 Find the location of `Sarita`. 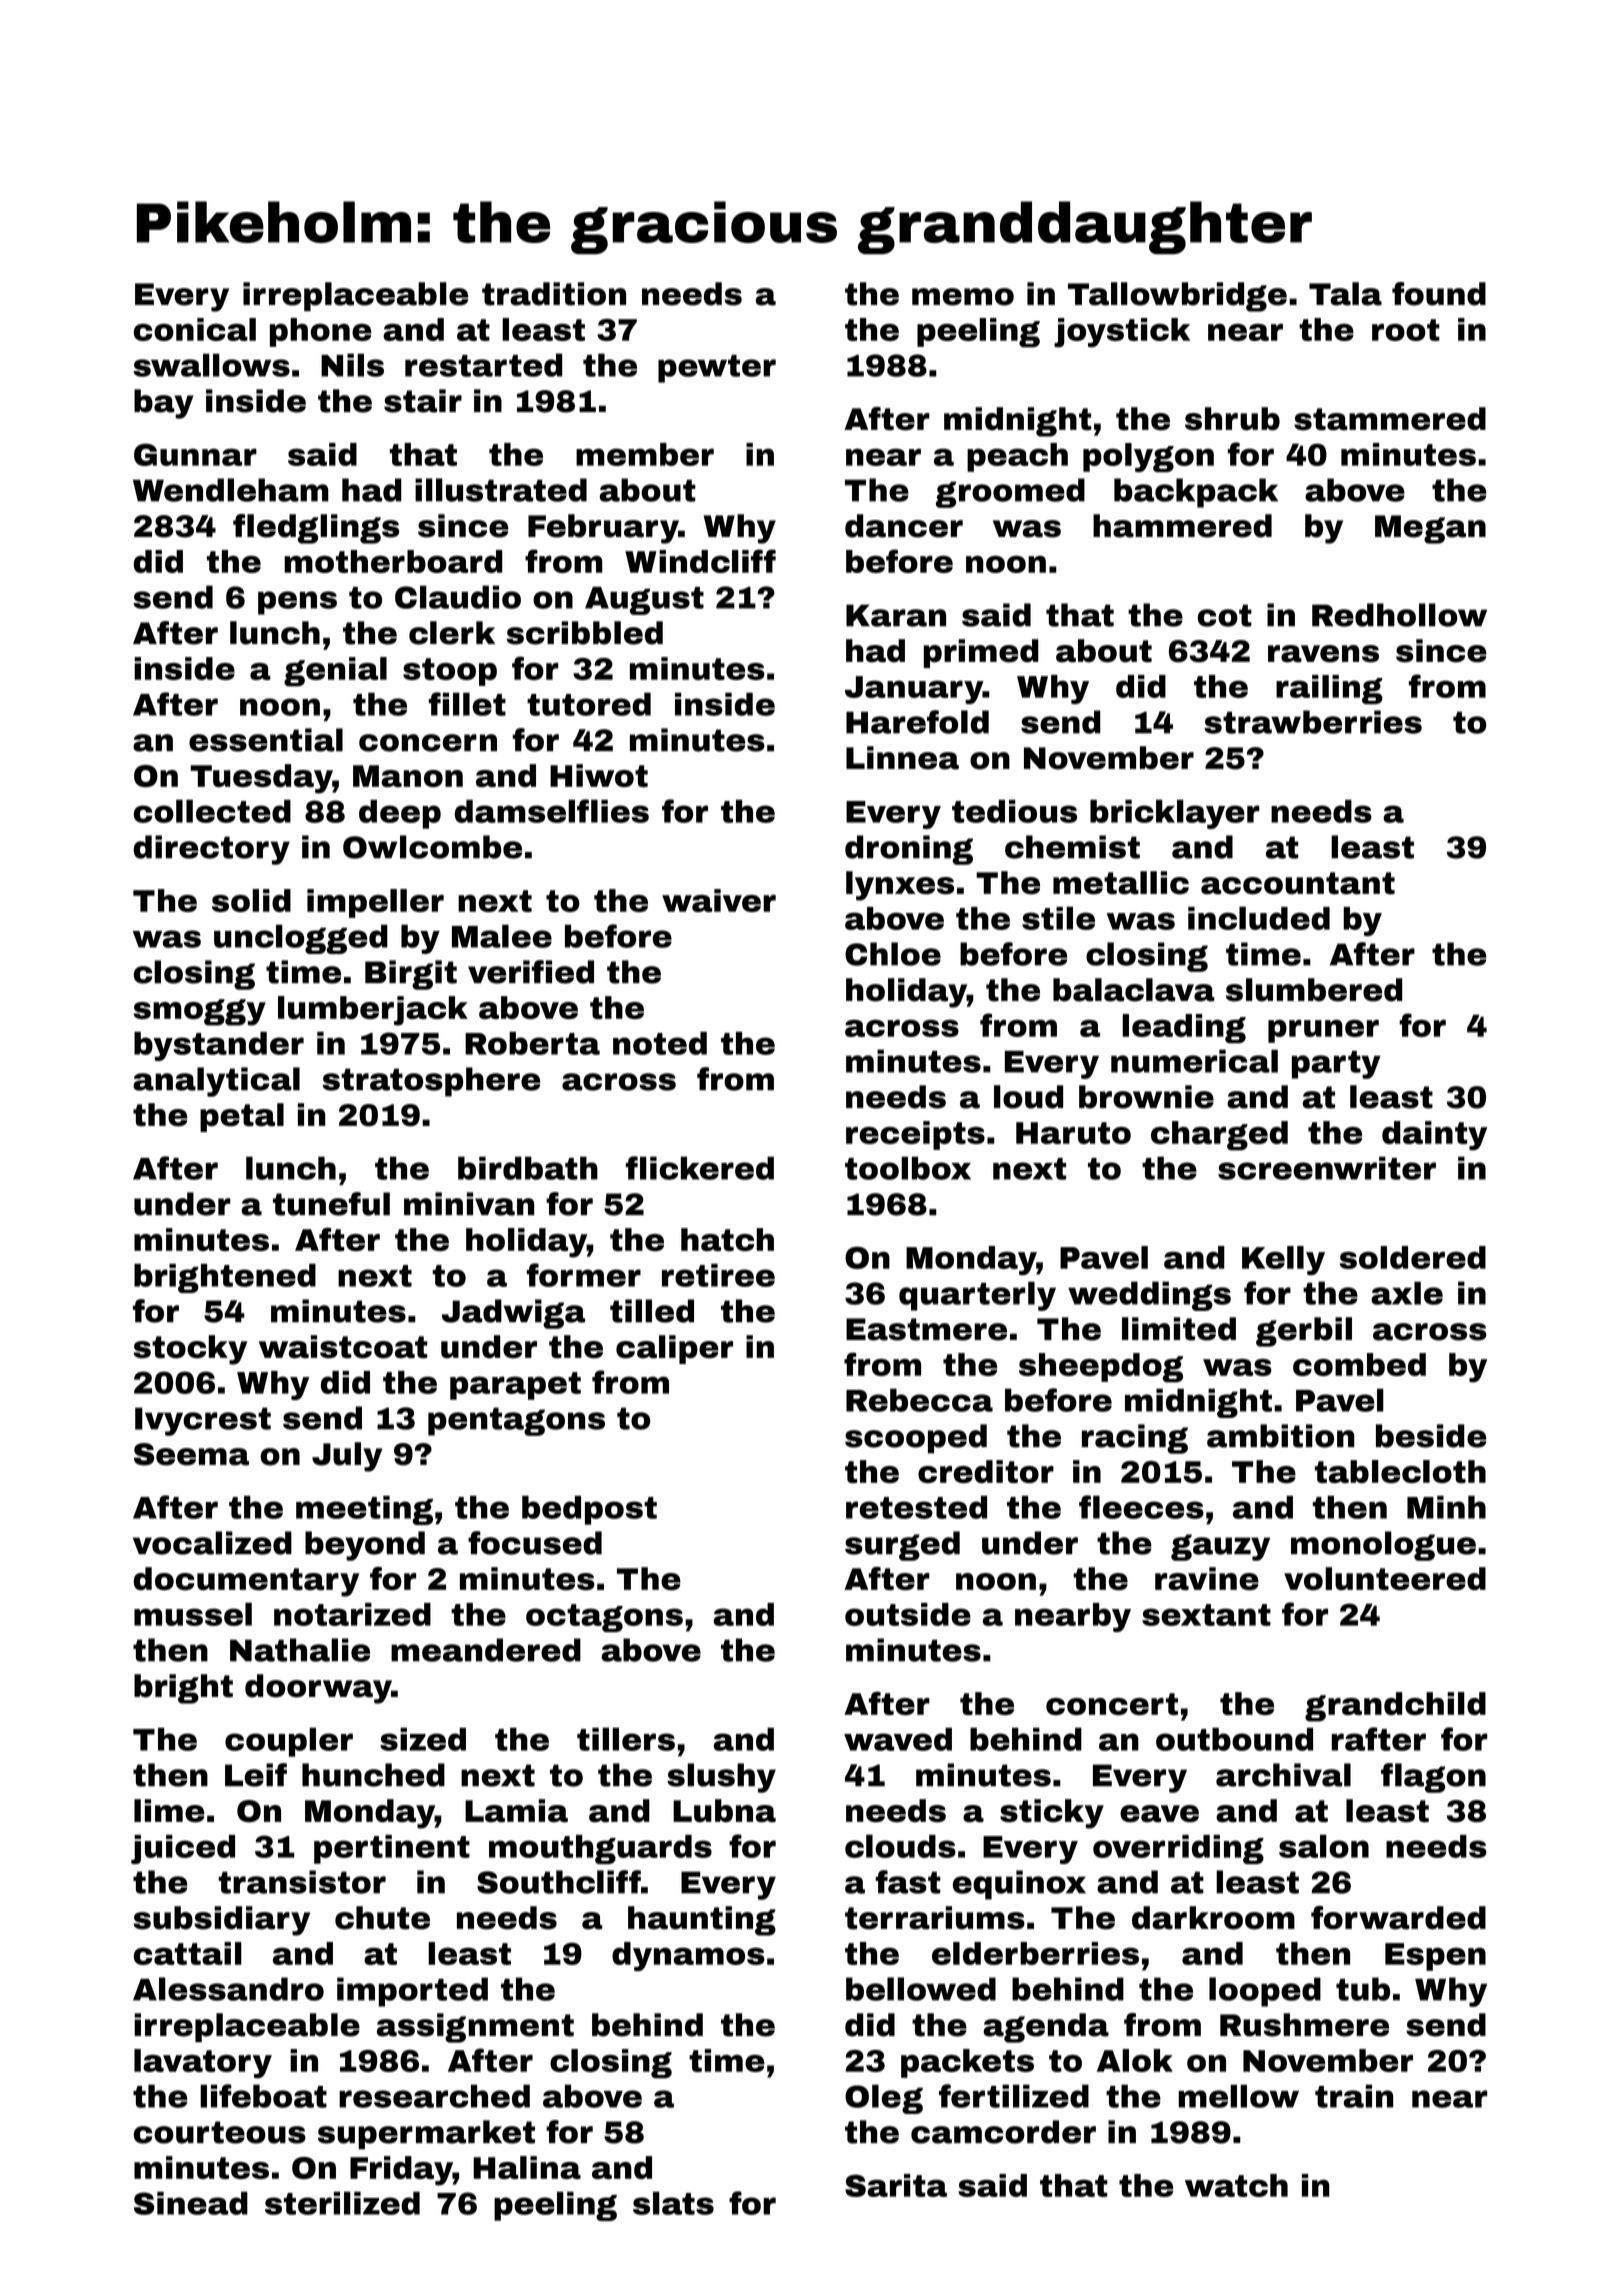

Sarita is located at coordinates (896, 2185).
